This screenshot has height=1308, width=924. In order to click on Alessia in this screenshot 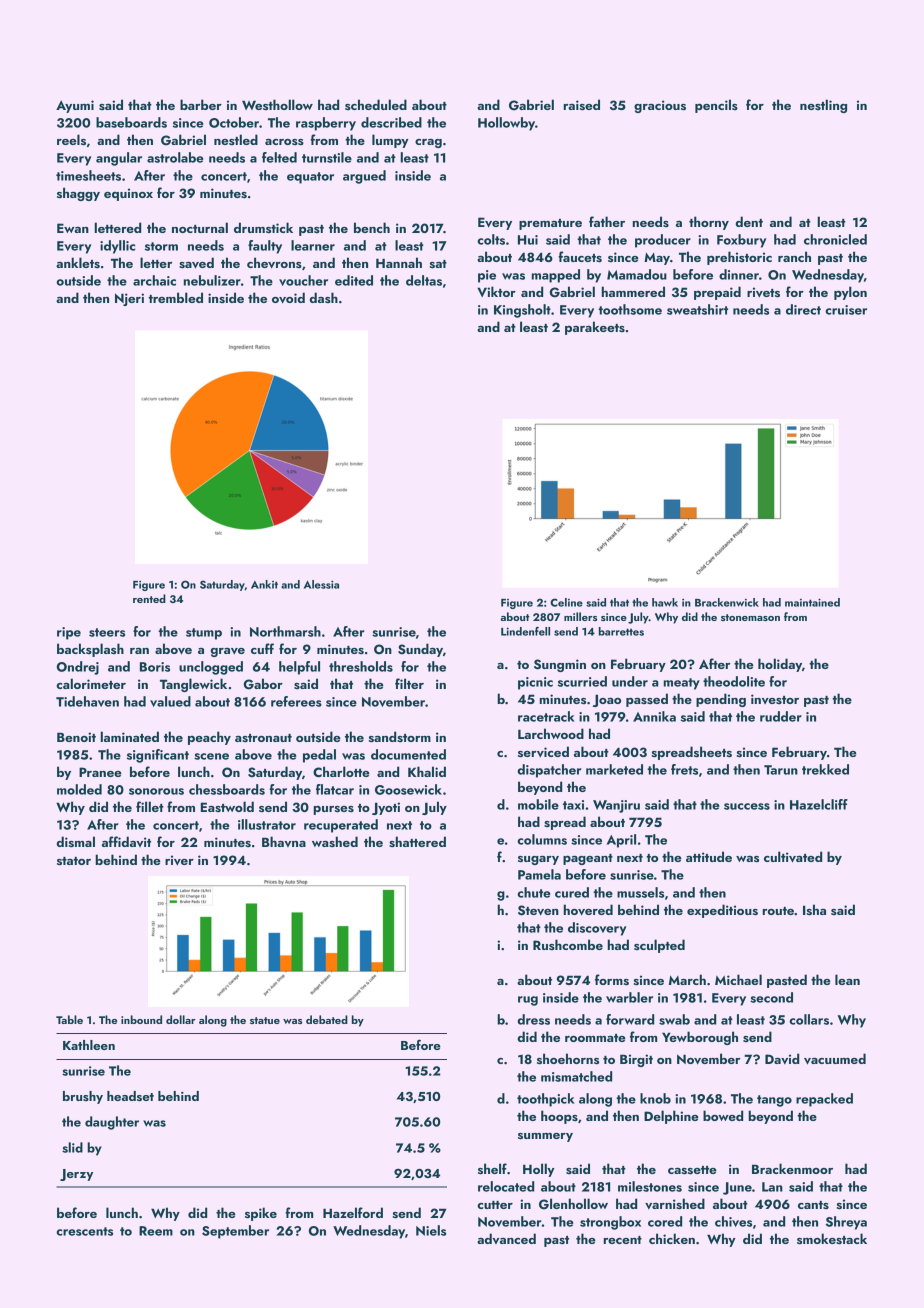, I will do `click(321, 584)`.
